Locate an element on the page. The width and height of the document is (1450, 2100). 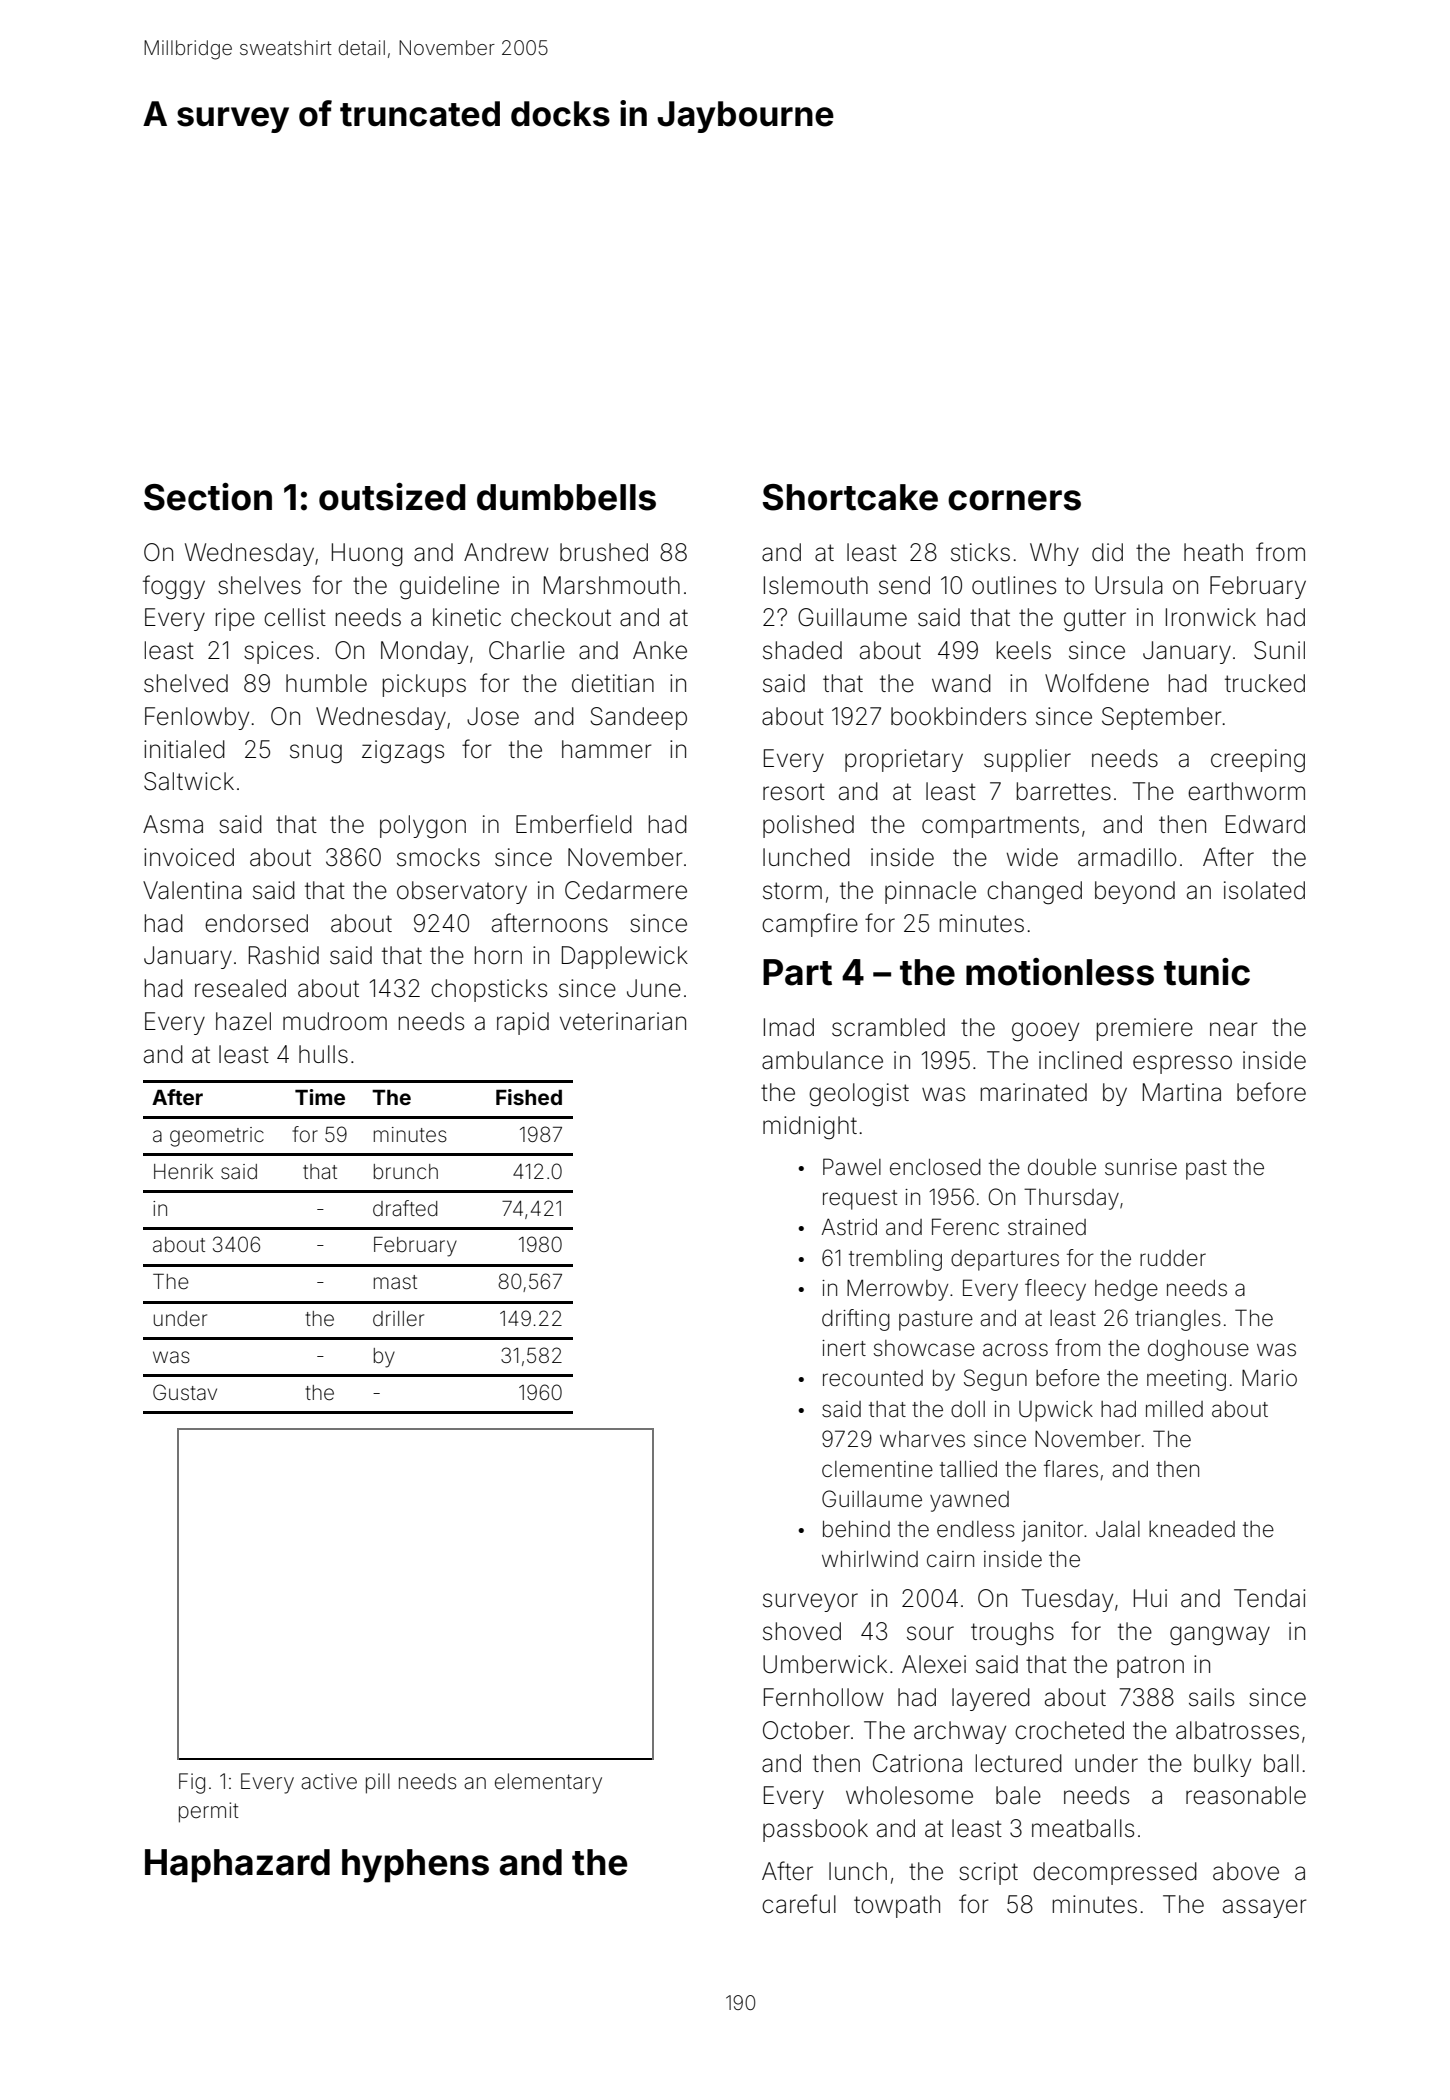
Gustav is located at coordinates (185, 1392).
